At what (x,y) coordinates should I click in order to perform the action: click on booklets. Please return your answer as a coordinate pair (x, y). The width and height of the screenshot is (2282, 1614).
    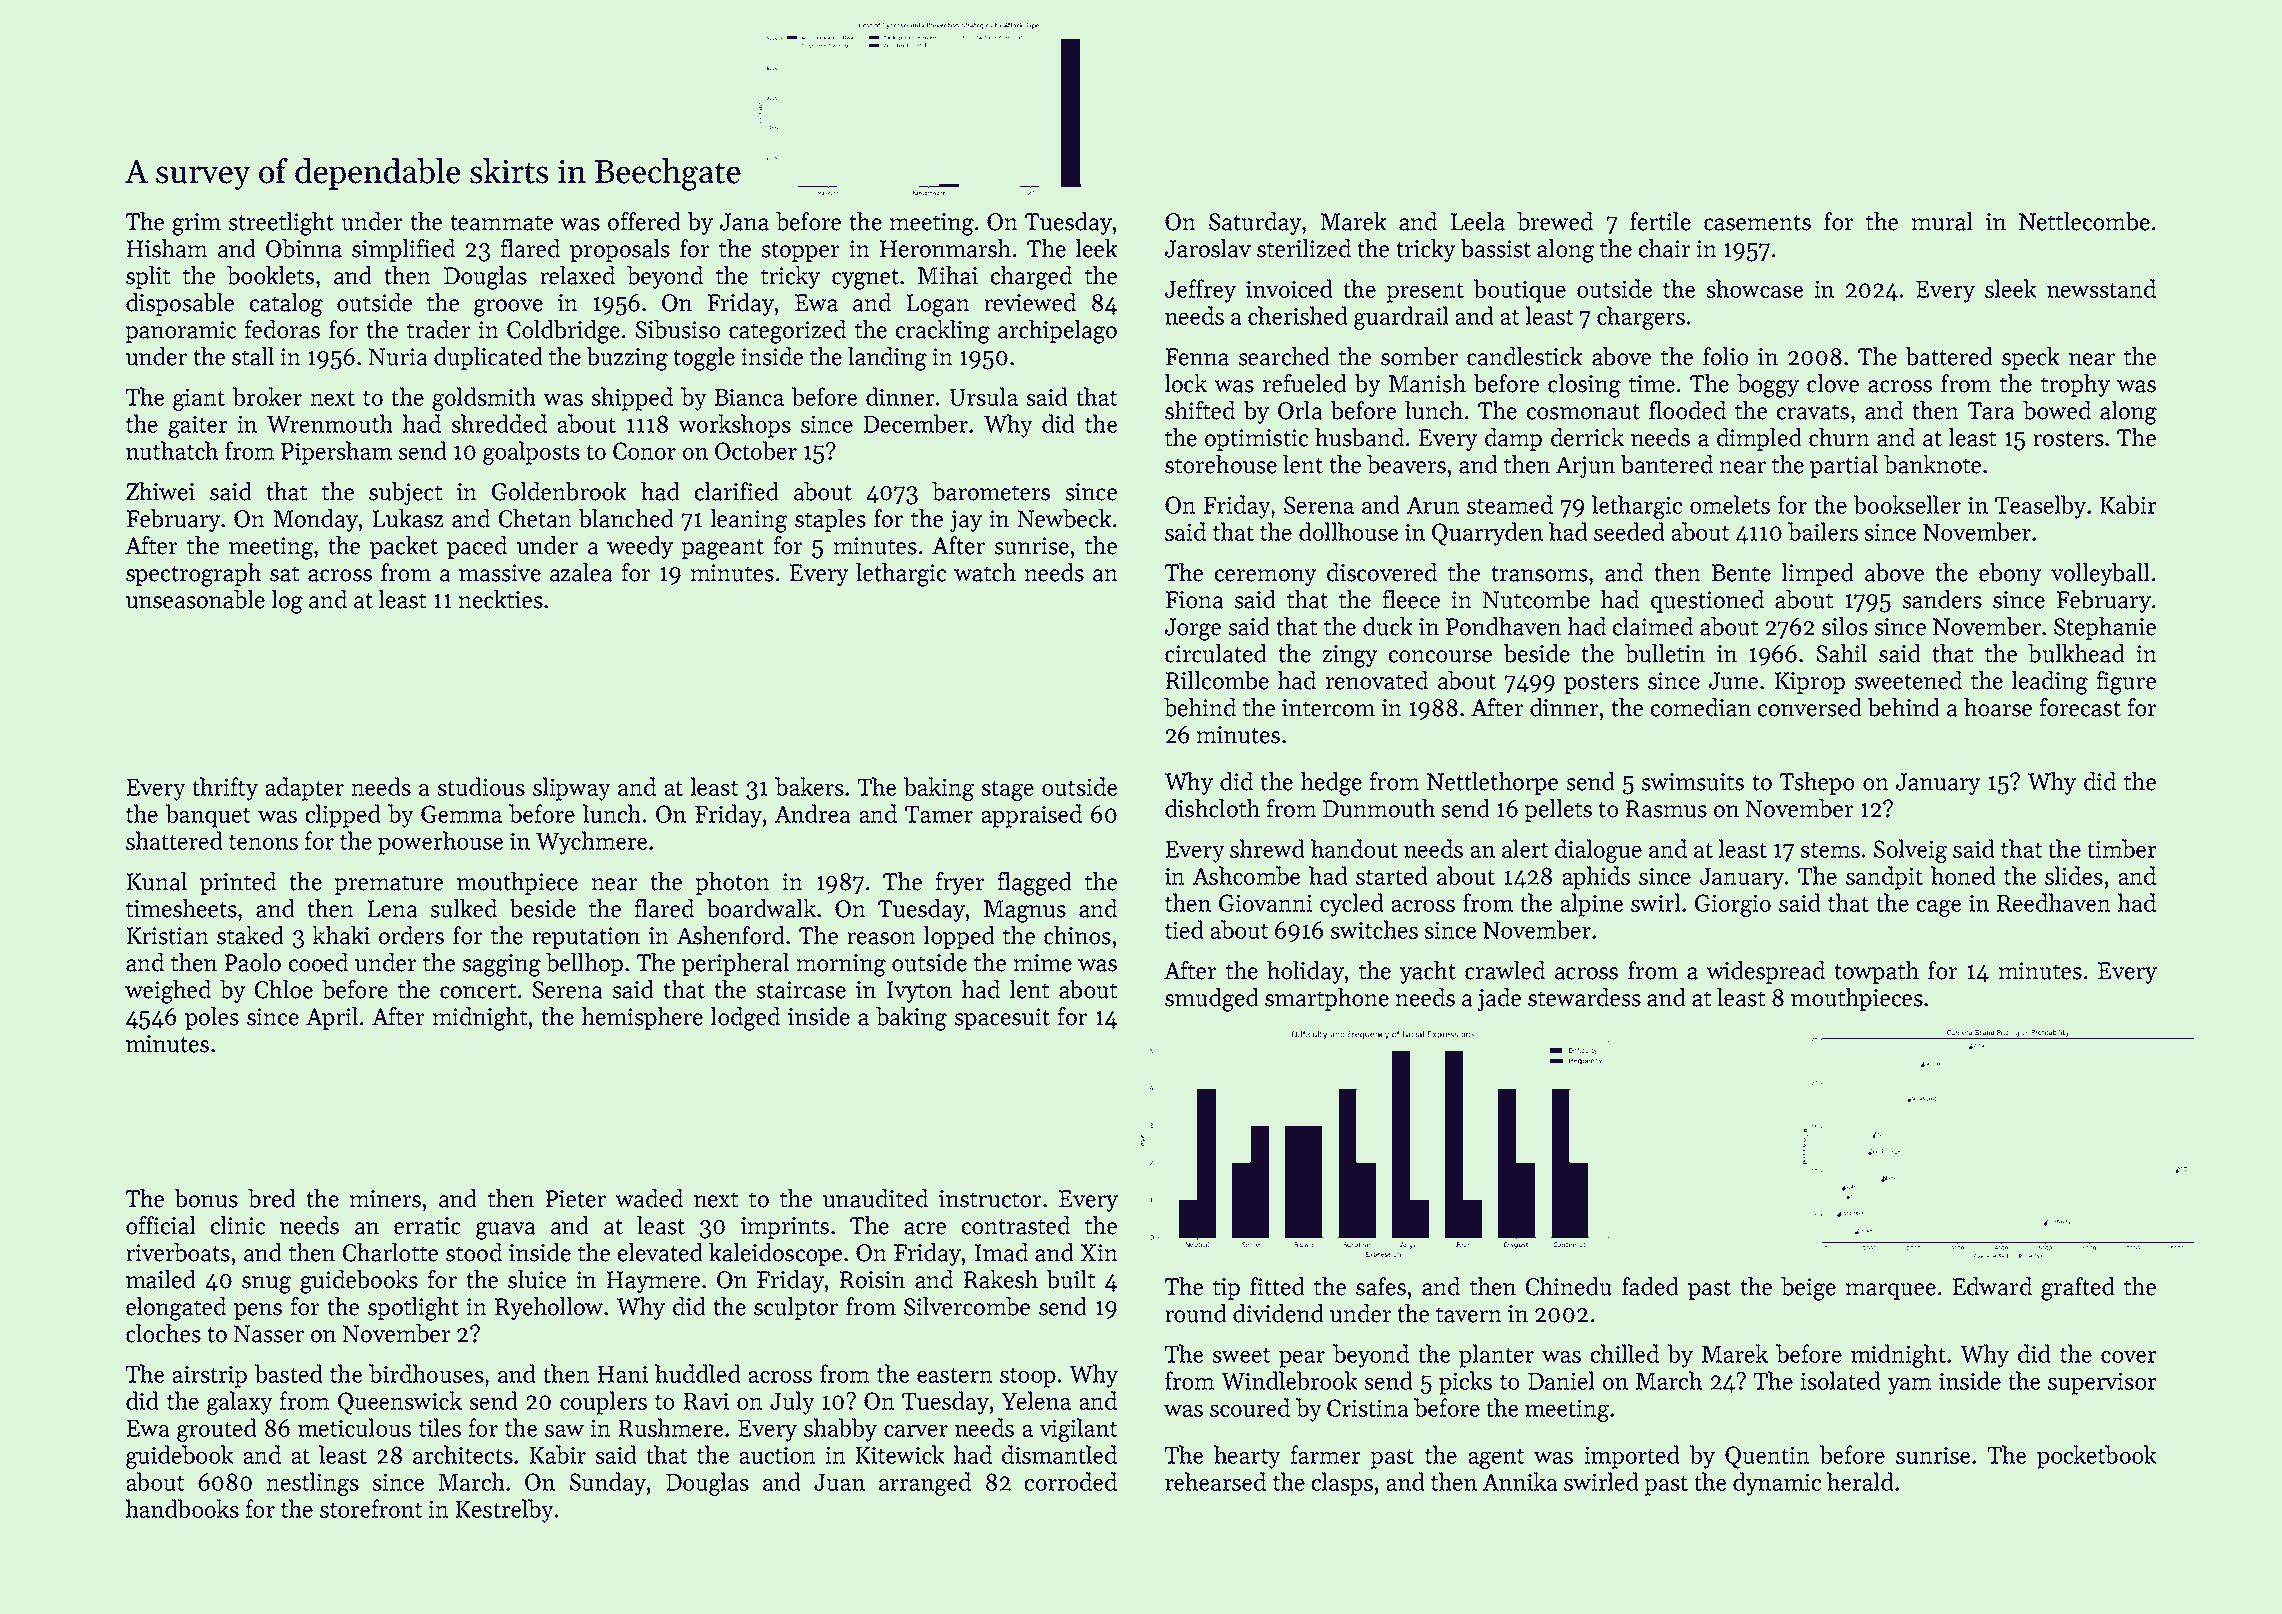
    Looking at the image, I should click on (270, 275).
